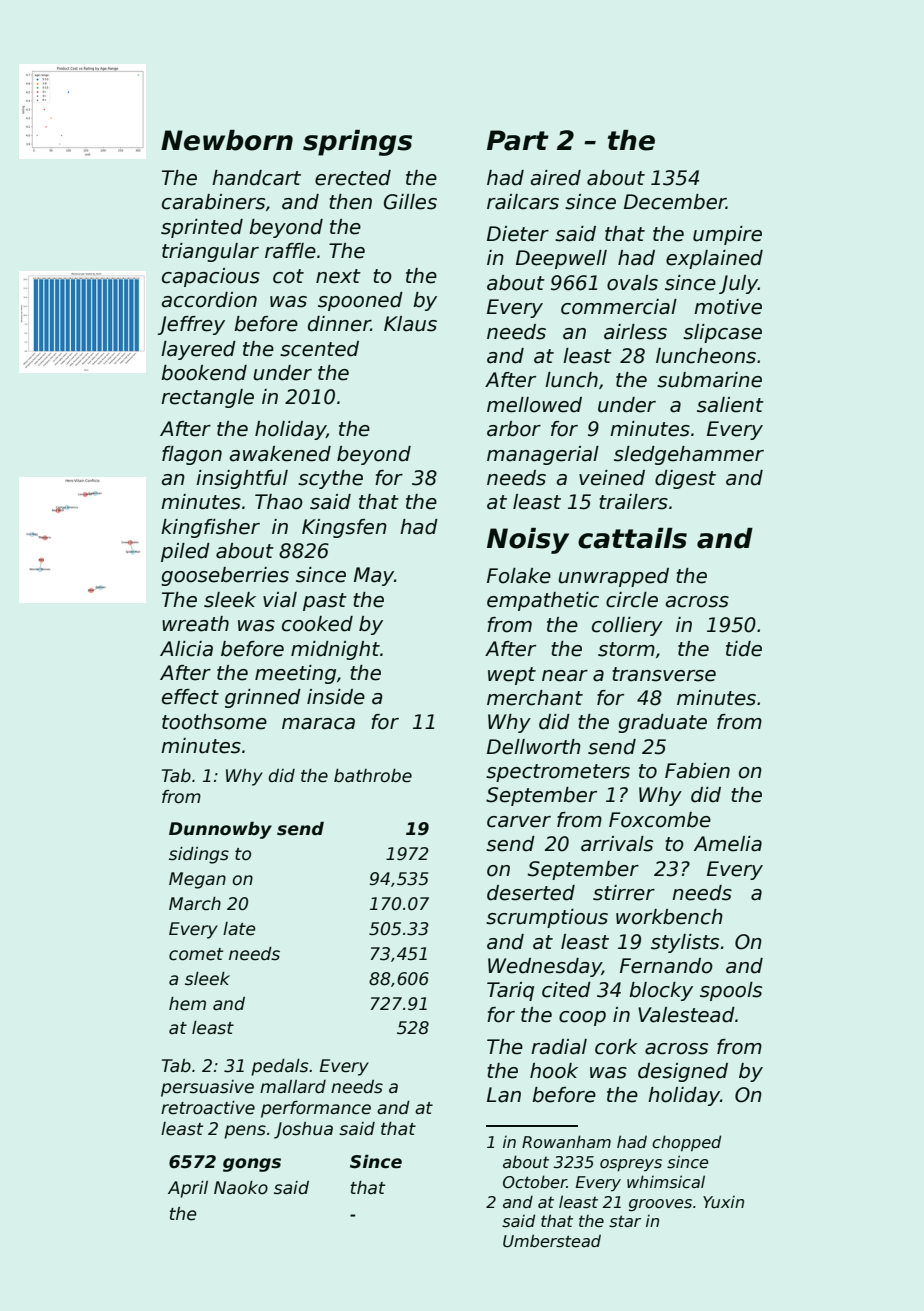 The image size is (924, 1311). Describe the element at coordinates (632, 600) in the screenshot. I see `circle` at that location.
